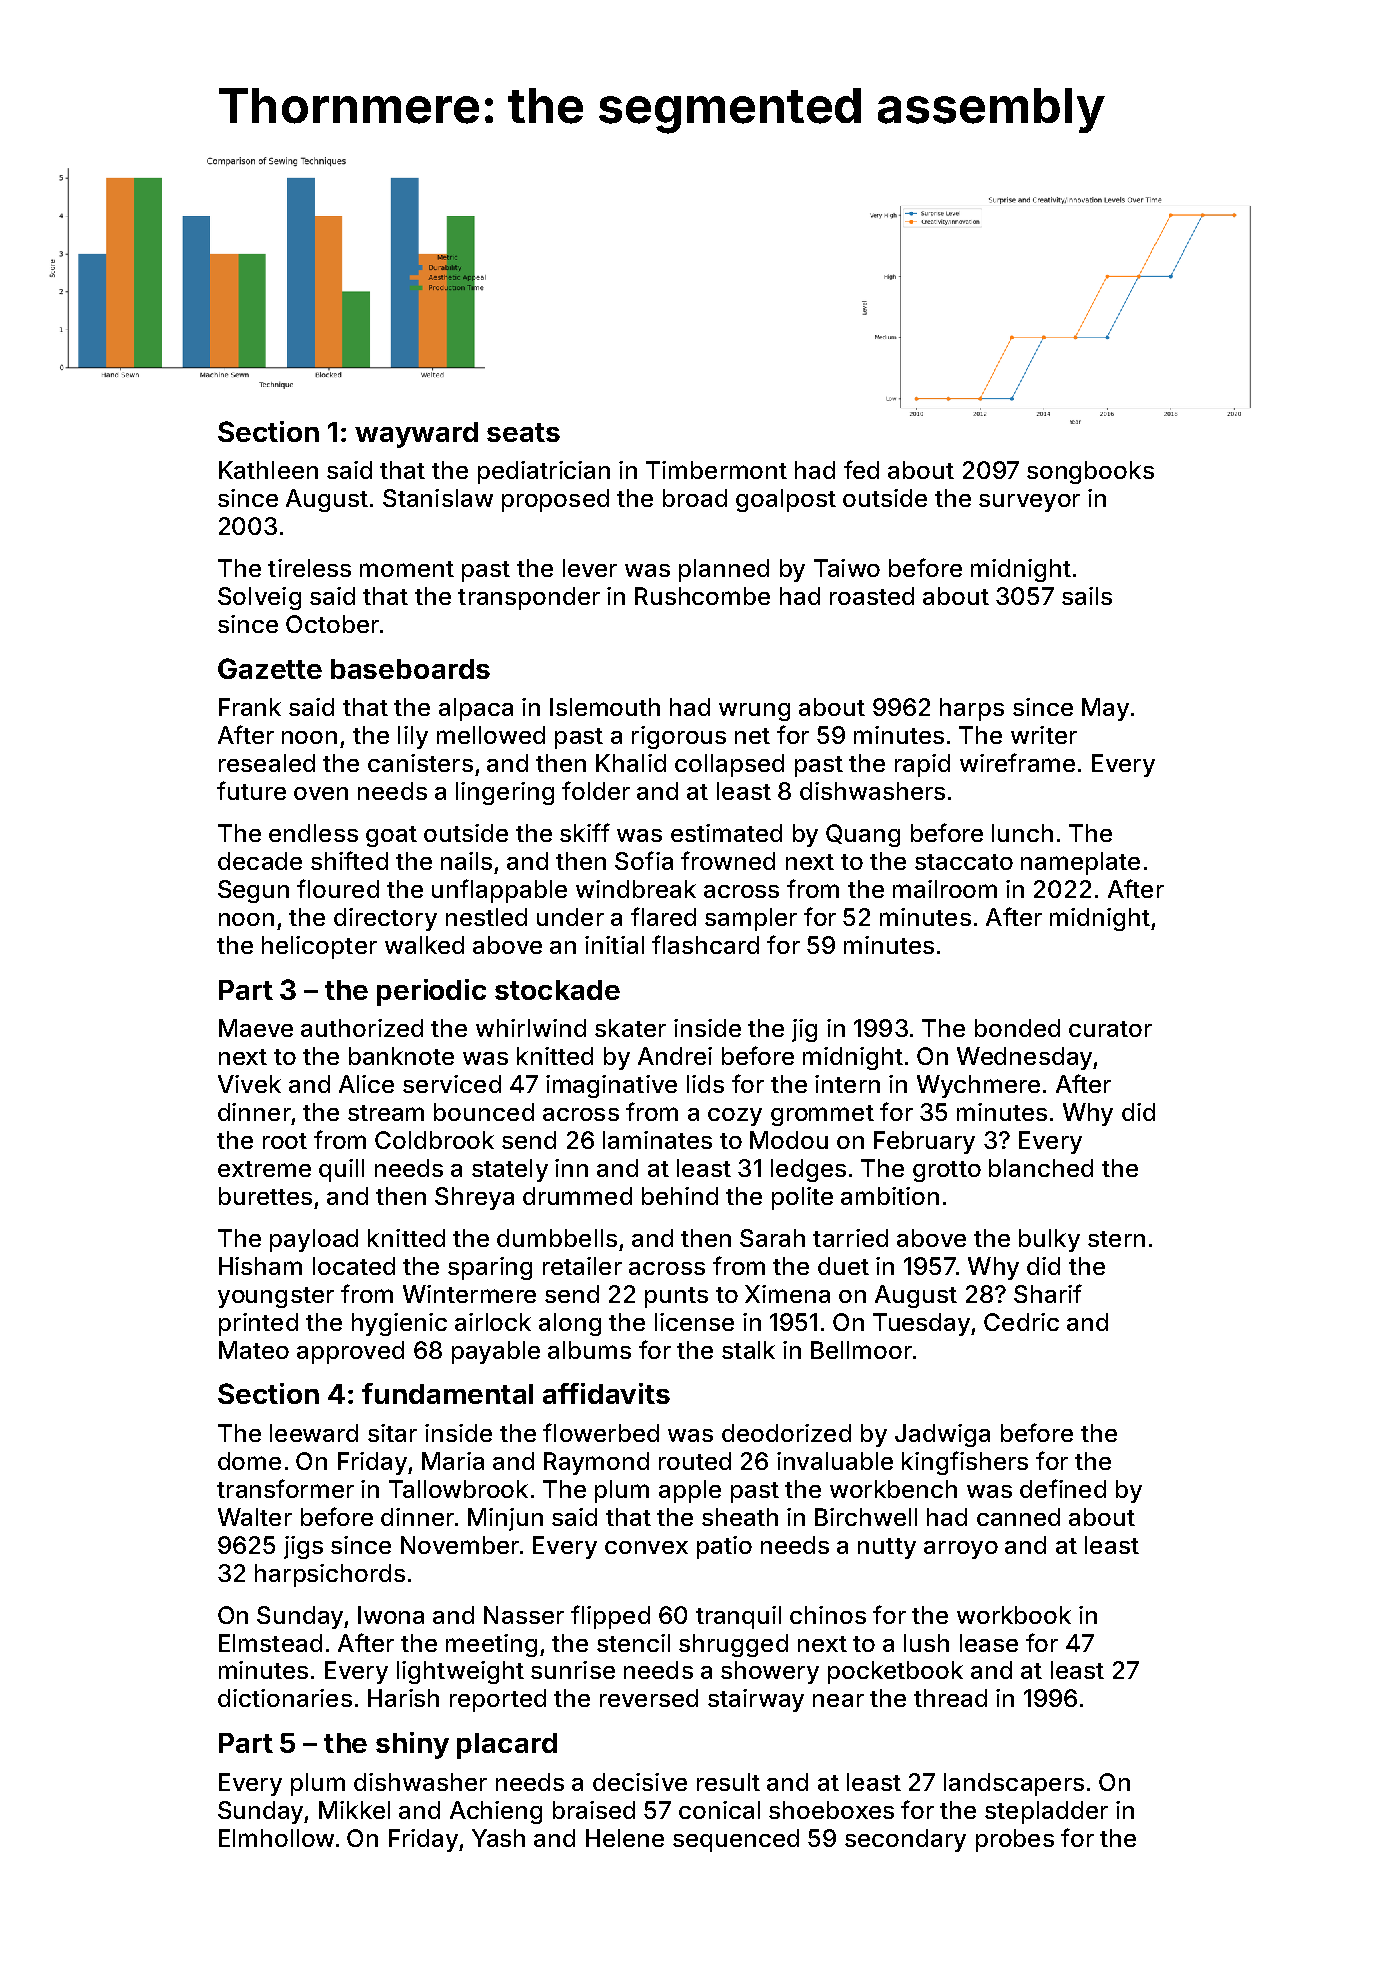 This screenshot has height=1969, width=1386. I want to click on secondary, so click(905, 1840).
